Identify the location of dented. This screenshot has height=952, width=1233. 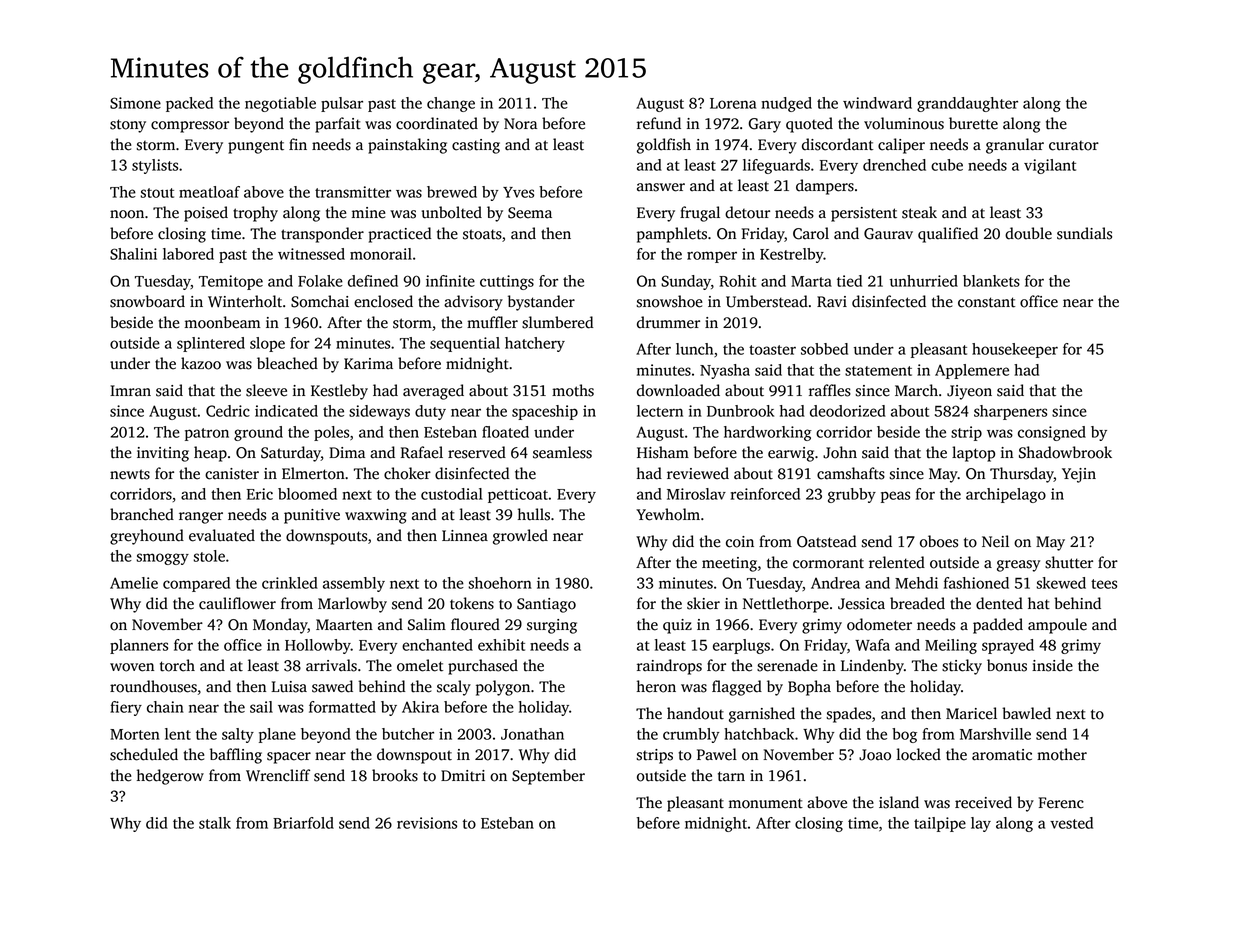
(999, 603).
